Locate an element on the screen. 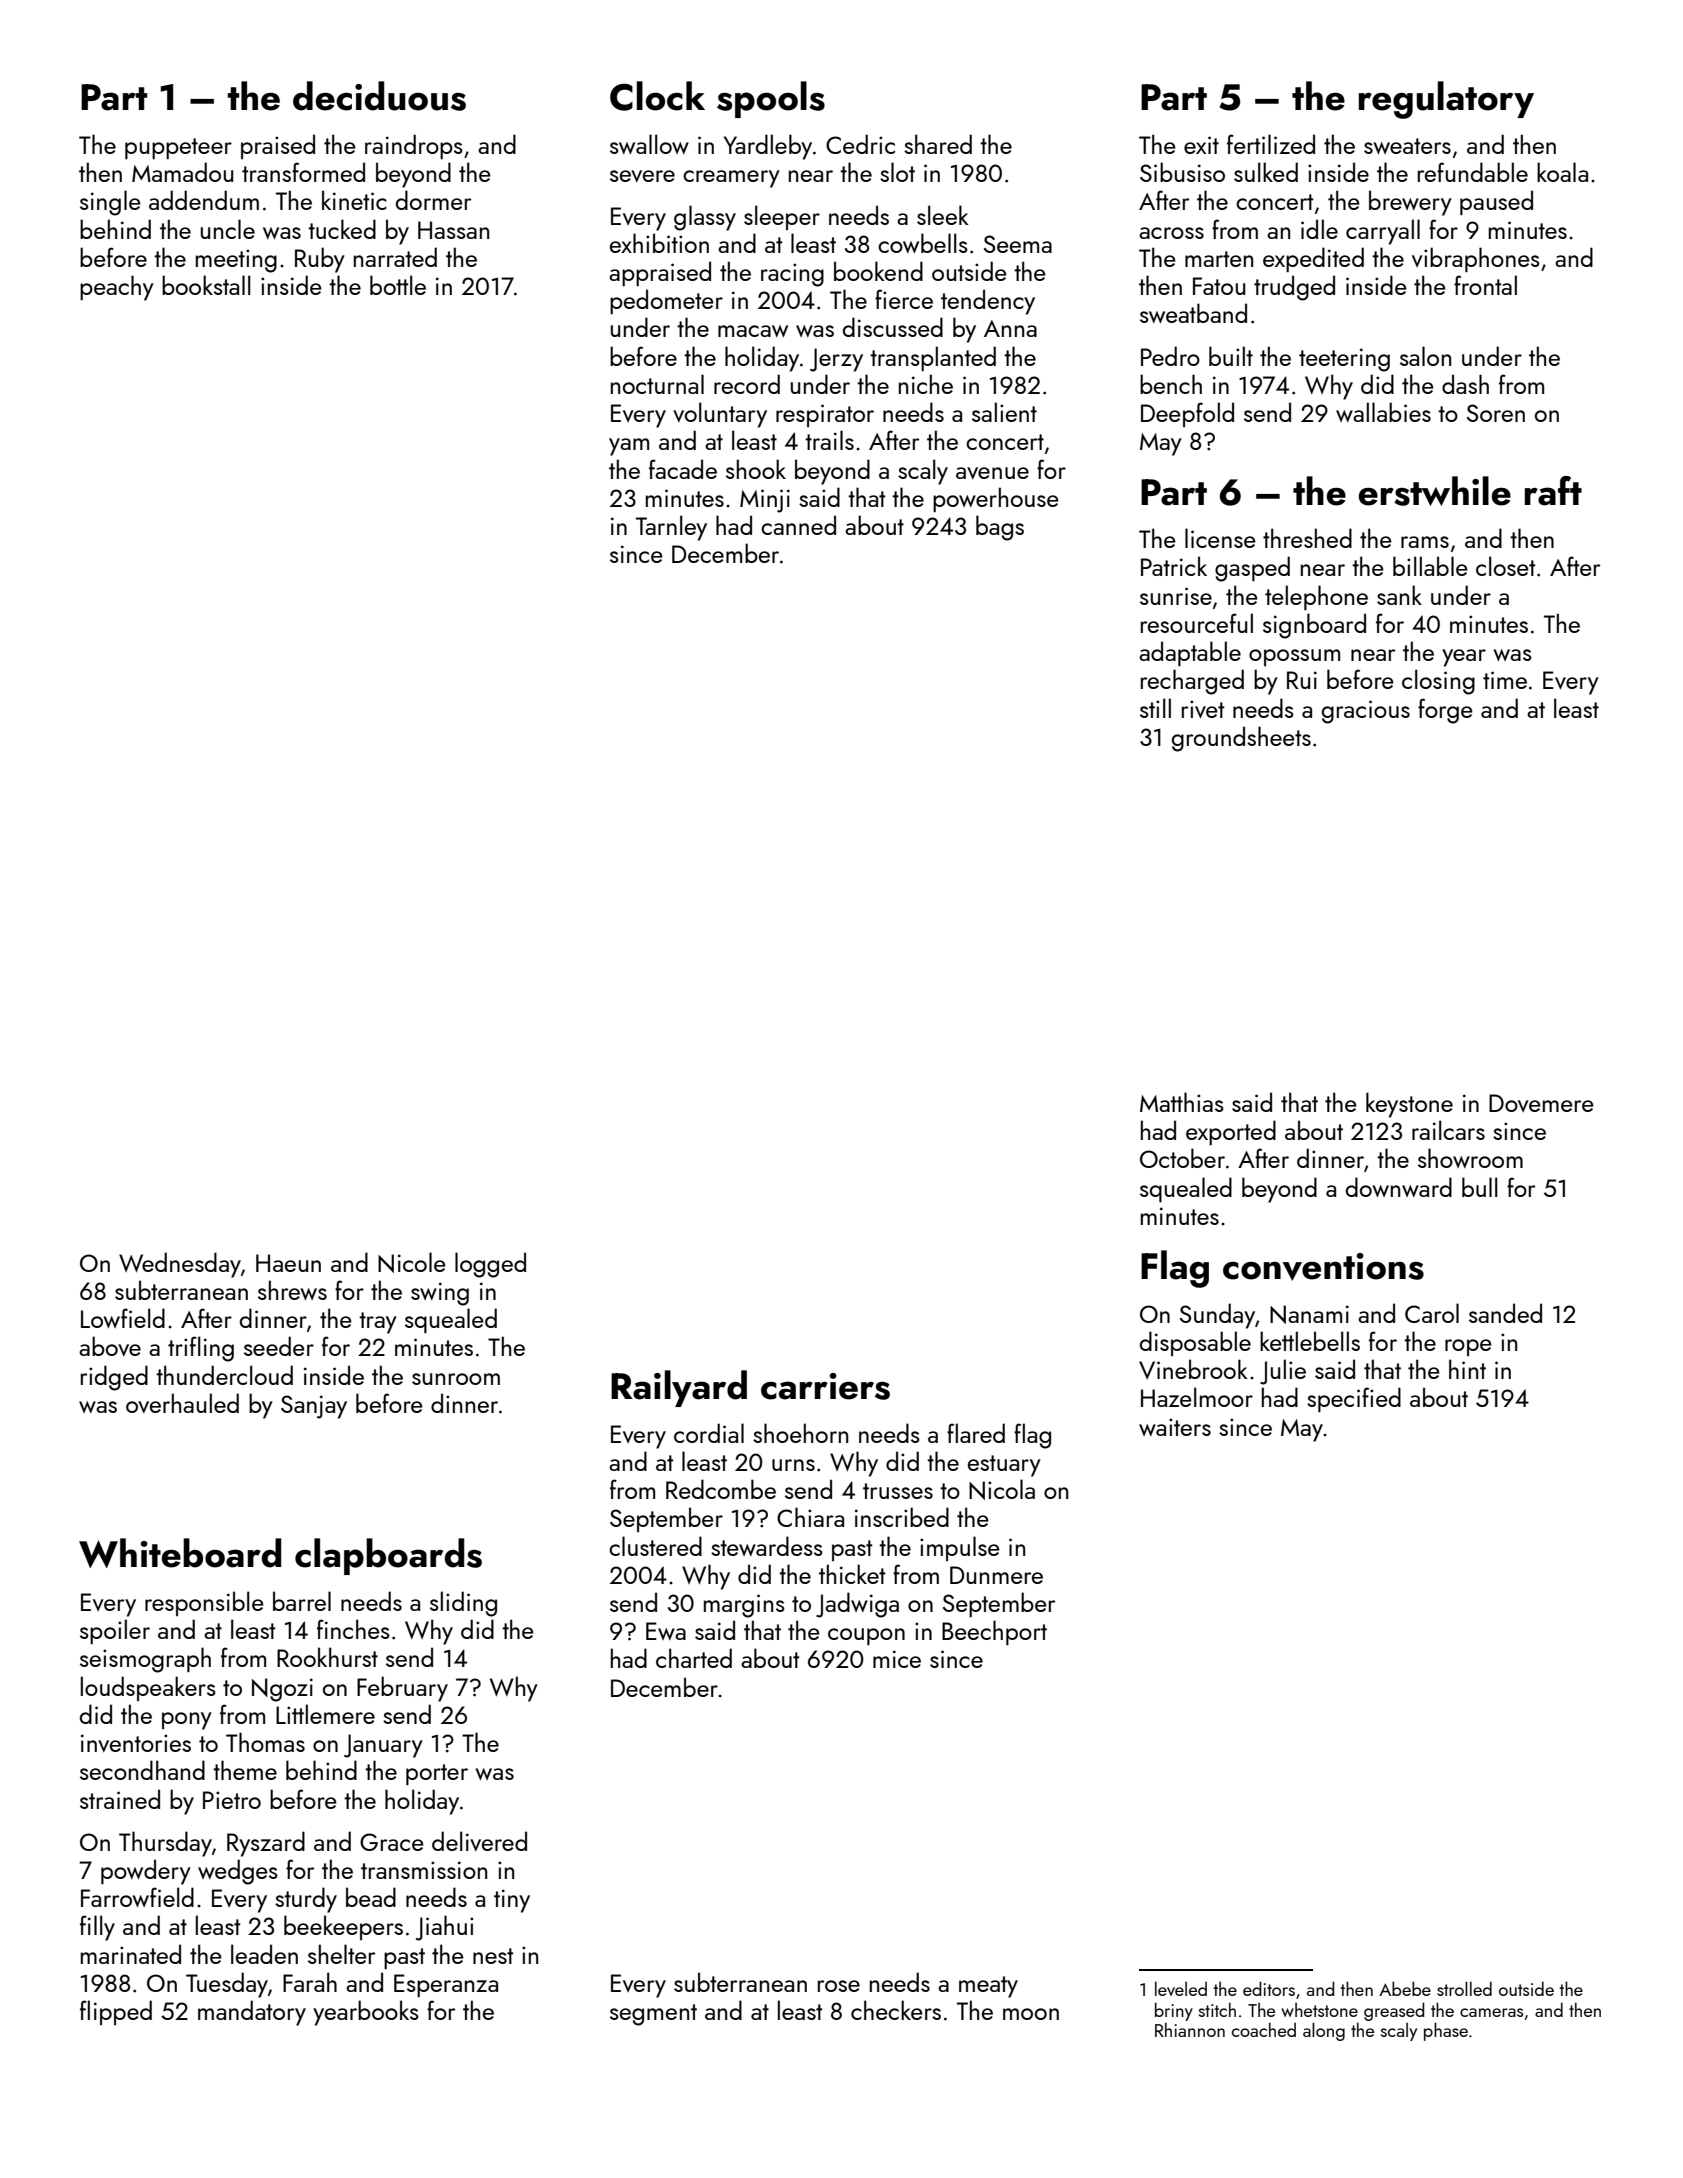  exit is located at coordinates (1201, 145).
